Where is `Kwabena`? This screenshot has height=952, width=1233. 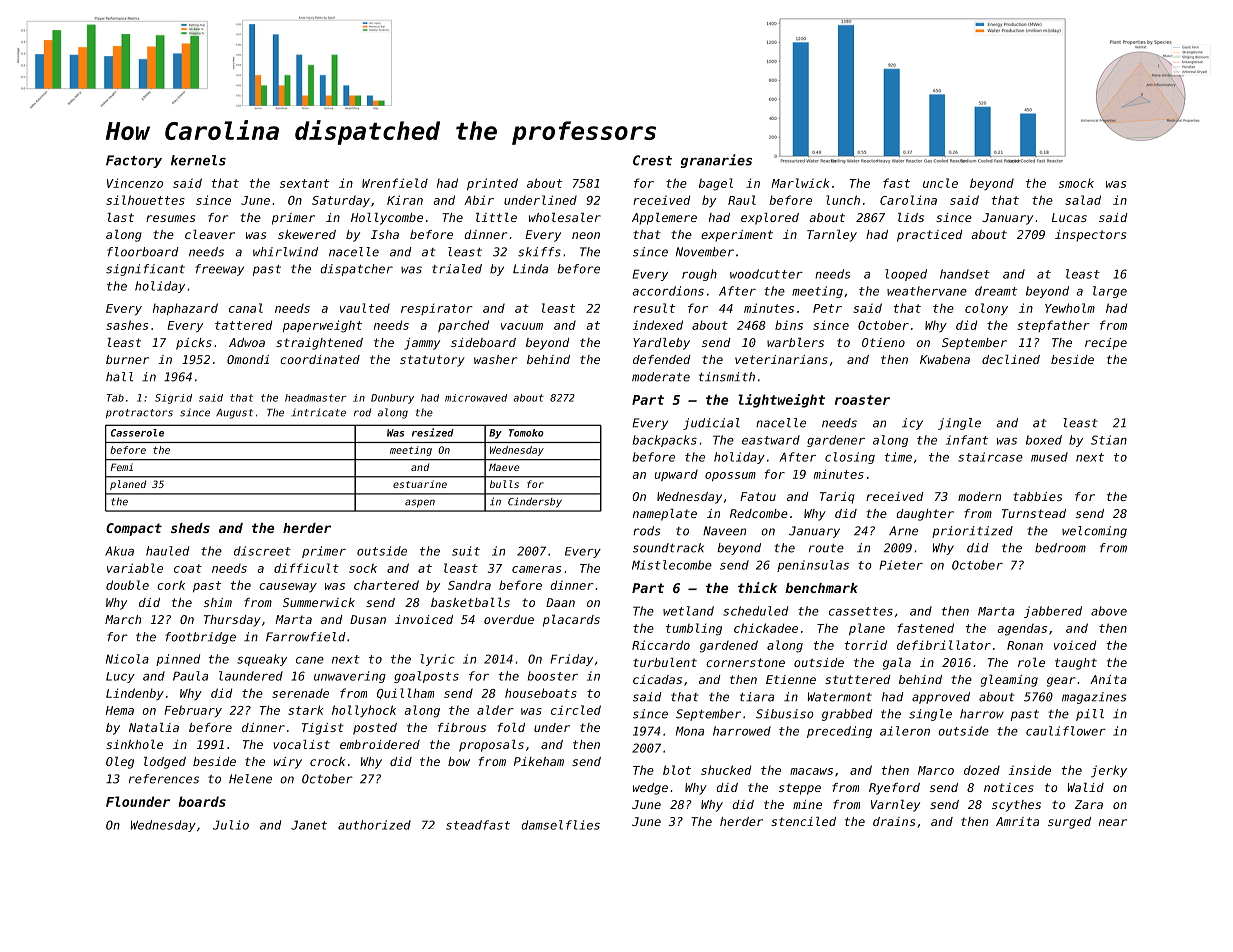 Kwabena is located at coordinates (945, 359).
